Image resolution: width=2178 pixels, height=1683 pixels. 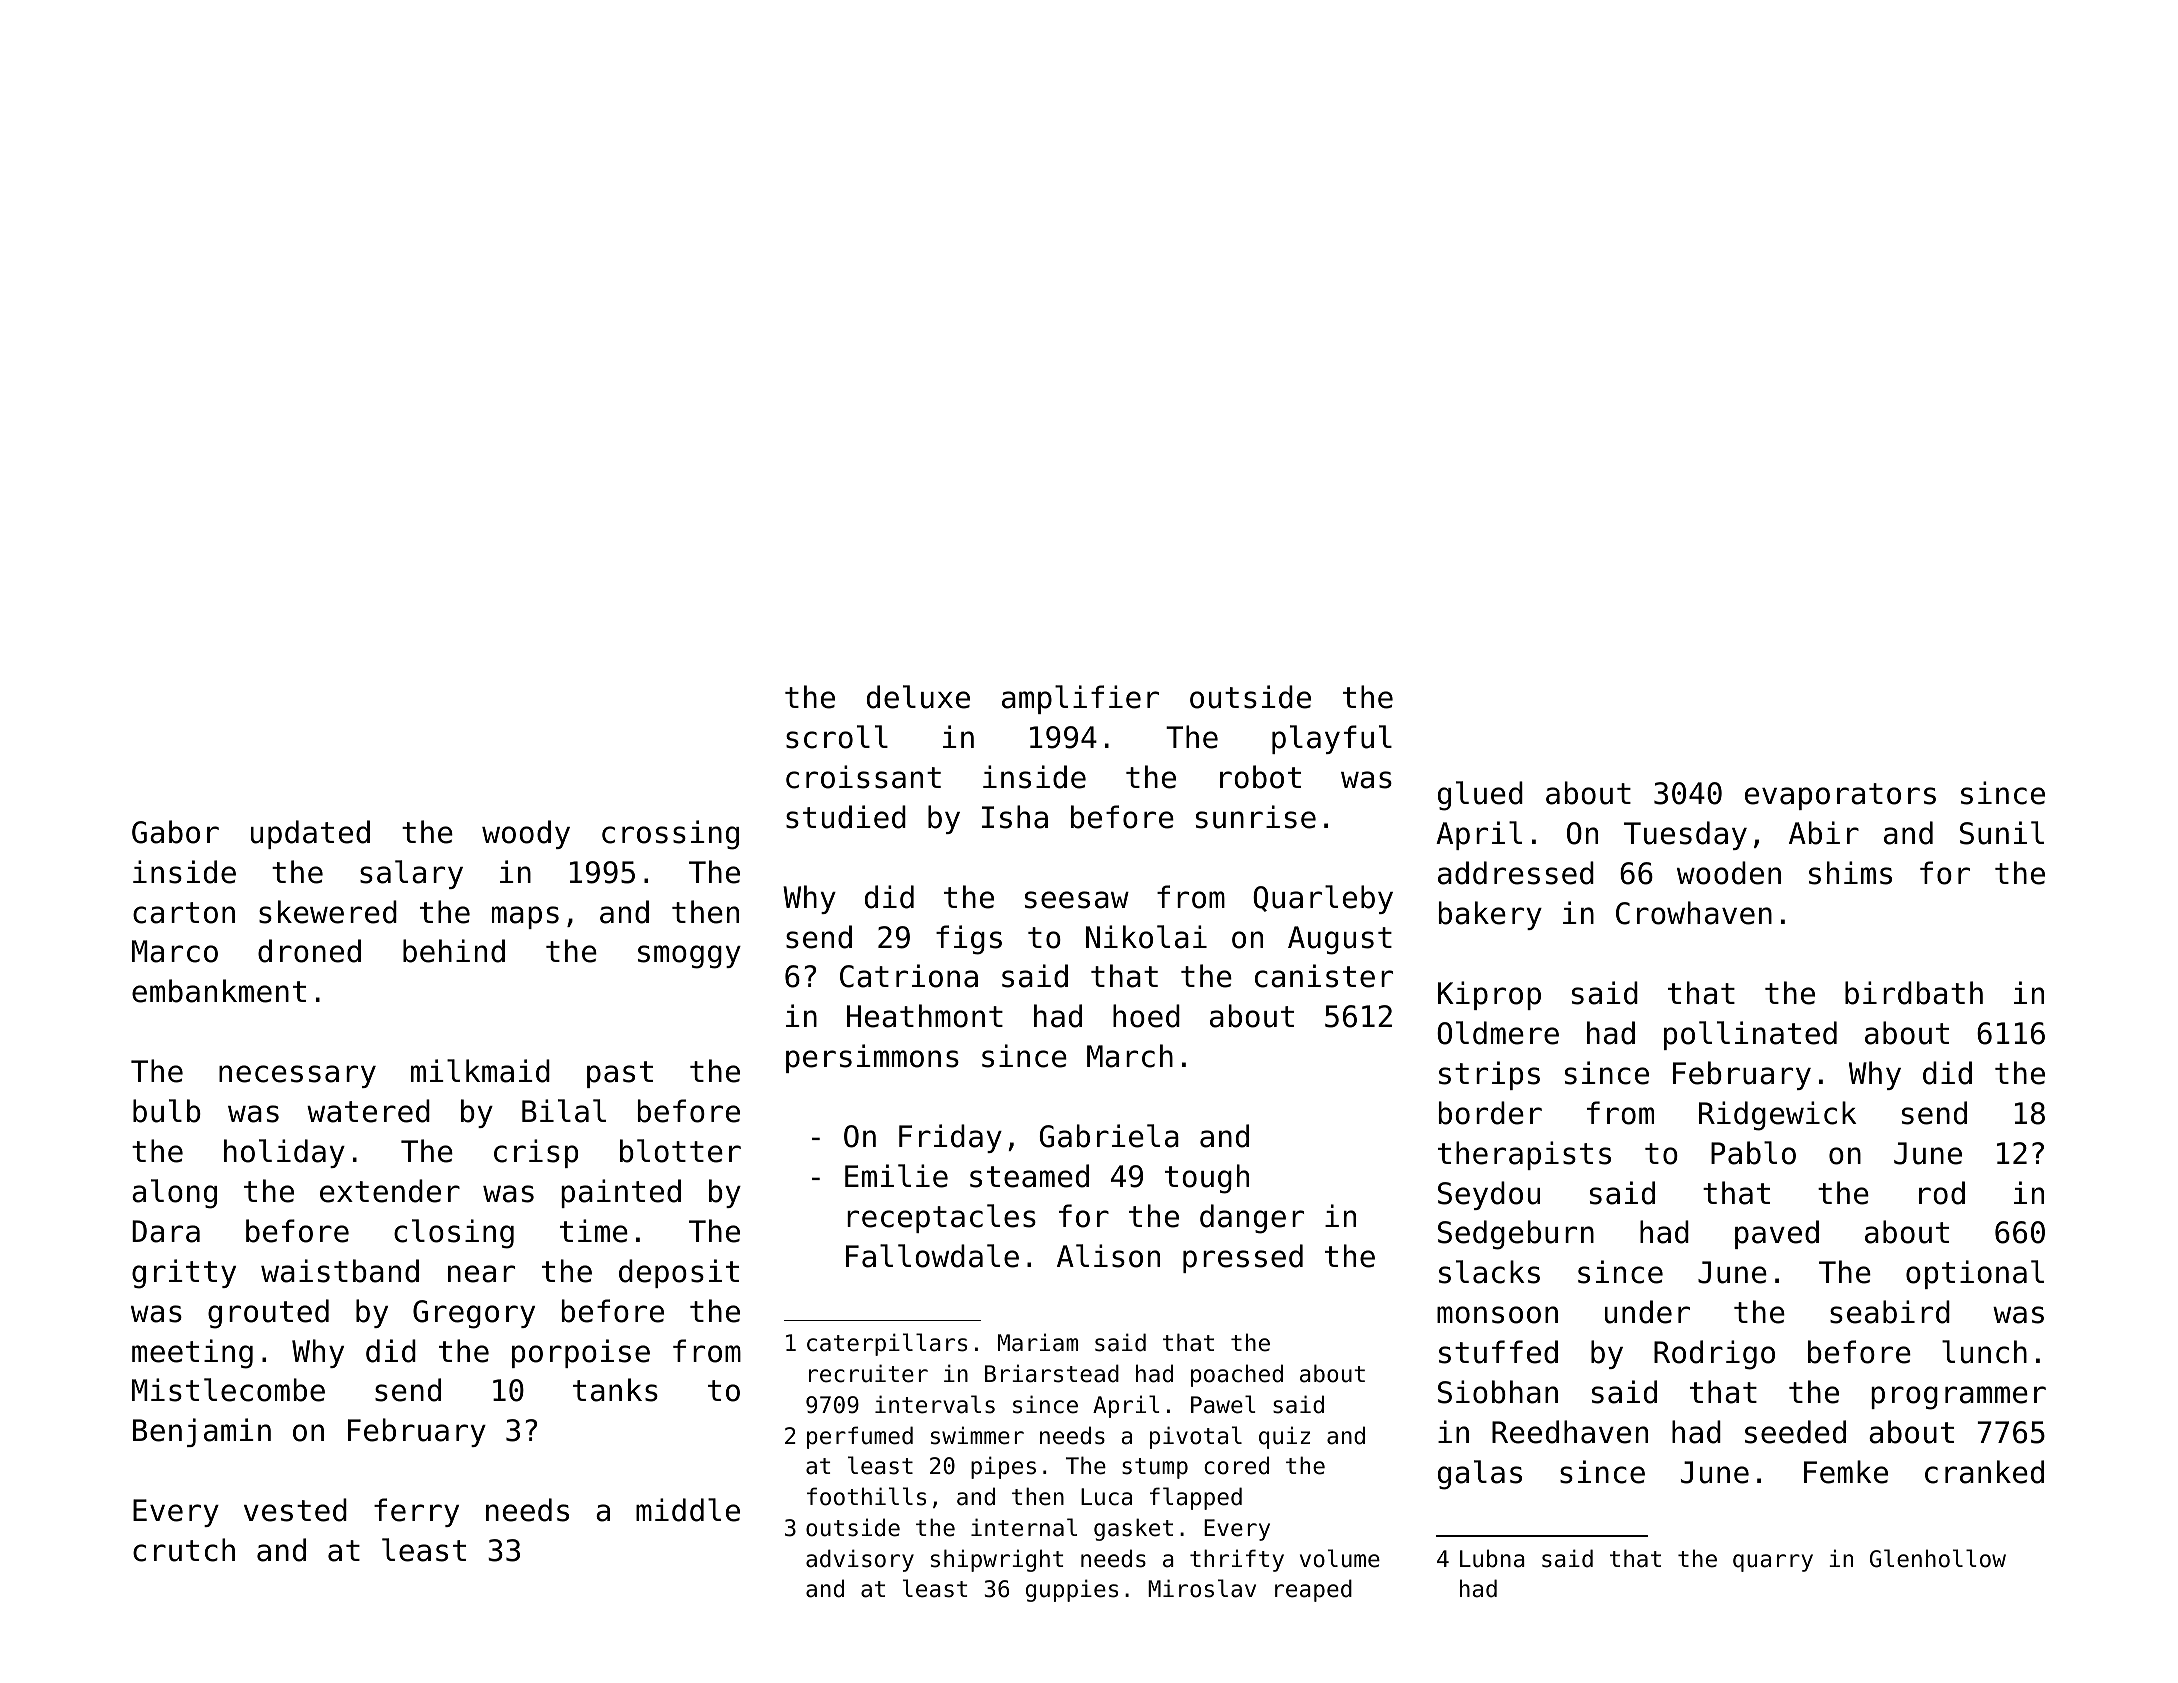 I want to click on deluxe, so click(x=918, y=697).
